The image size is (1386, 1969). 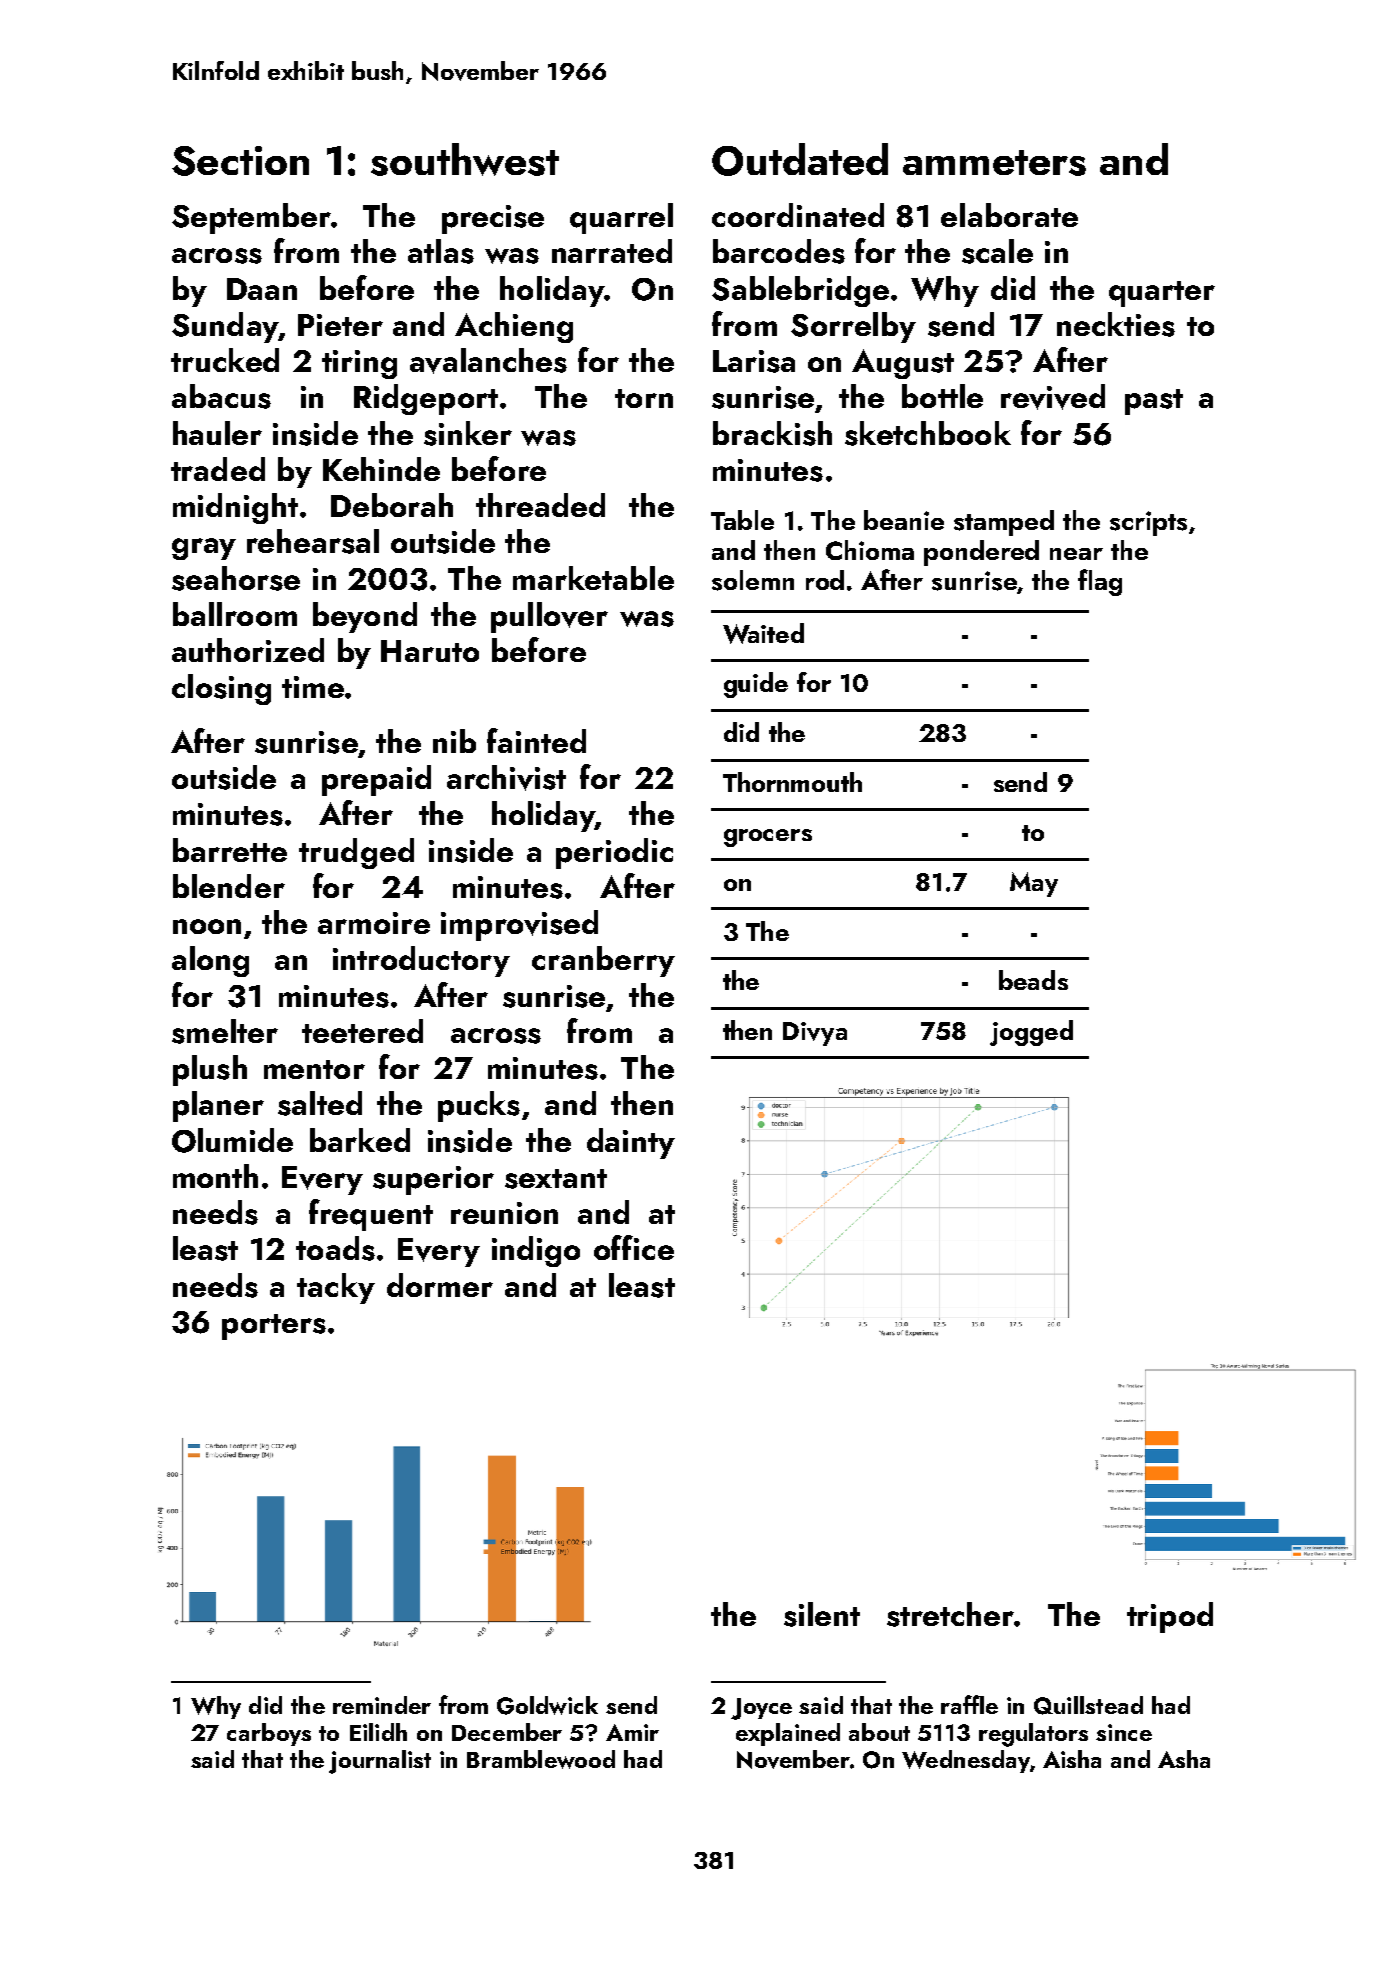 I want to click on carboys, so click(x=269, y=1734).
